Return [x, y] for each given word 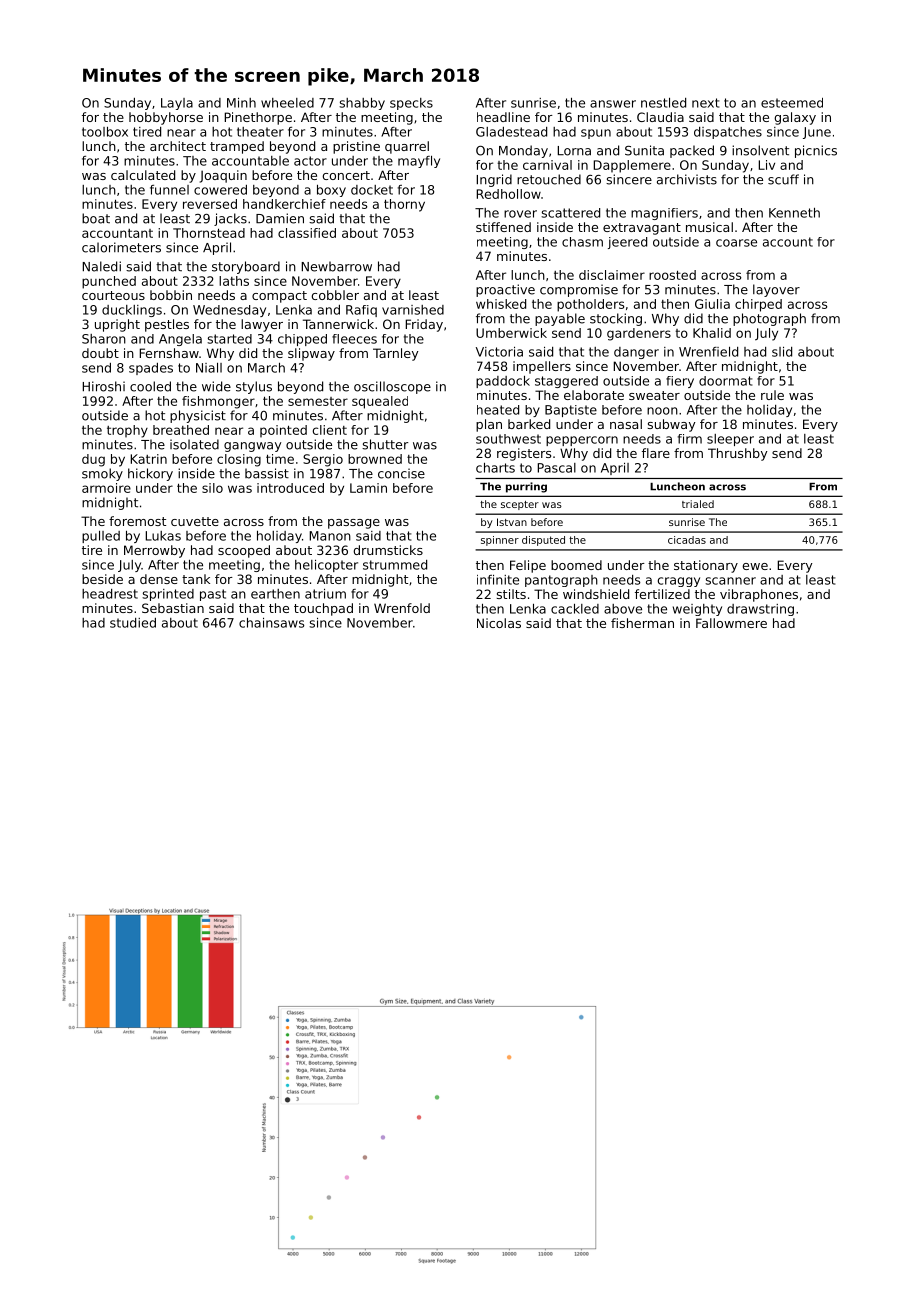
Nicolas [499, 623]
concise [401, 473]
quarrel [407, 147]
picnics [816, 151]
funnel [169, 190]
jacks [230, 219]
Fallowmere [731, 623]
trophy [127, 431]
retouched [549, 179]
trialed [698, 504]
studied [133, 623]
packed [692, 151]
